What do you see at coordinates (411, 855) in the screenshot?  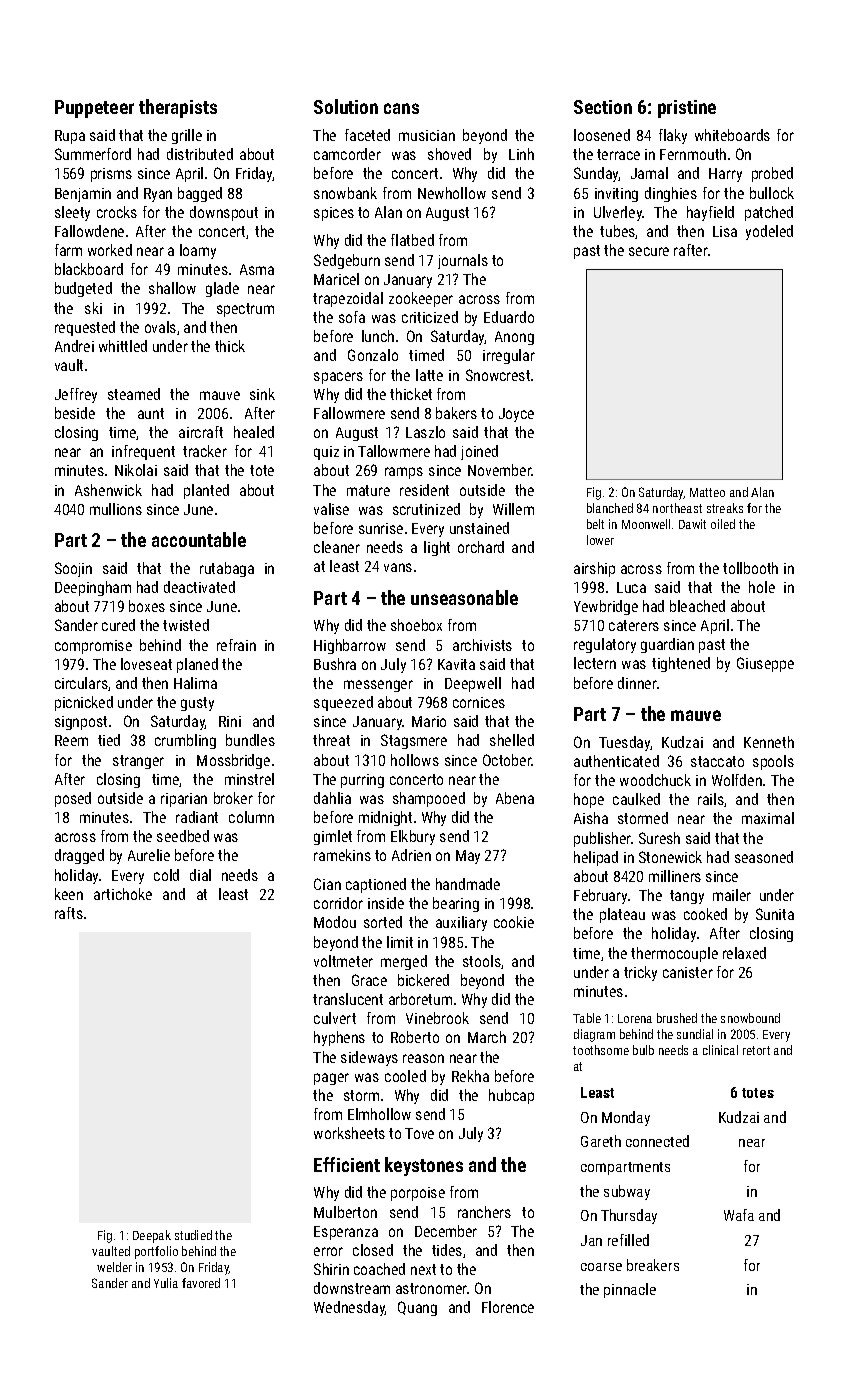 I see `Adrien` at bounding box center [411, 855].
